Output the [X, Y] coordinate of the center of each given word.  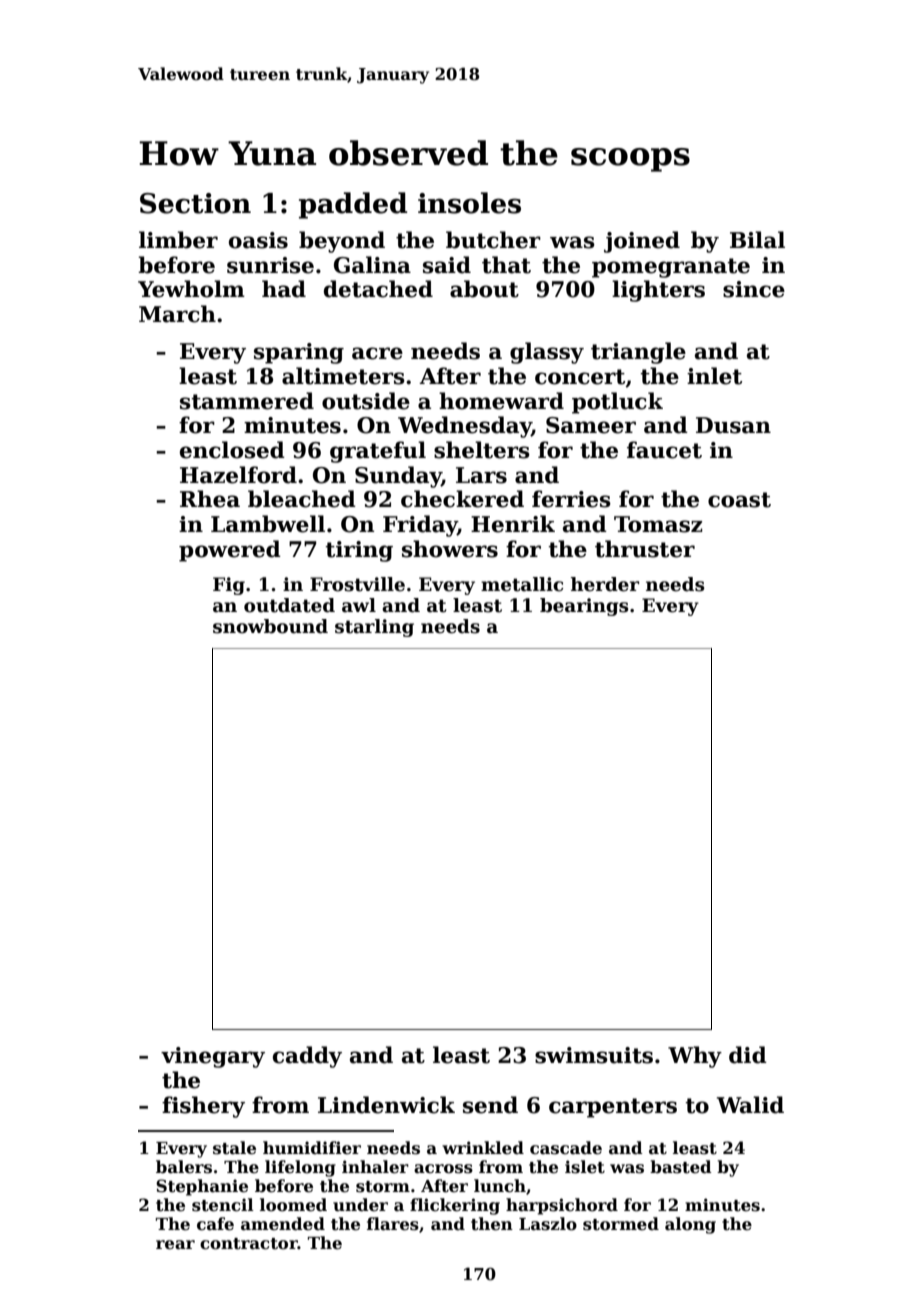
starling [374, 628]
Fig [229, 586]
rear [175, 1245]
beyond [342, 242]
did [748, 1055]
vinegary [213, 1057]
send [490, 1105]
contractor [249, 1244]
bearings [584, 607]
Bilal [757, 240]
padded [353, 205]
